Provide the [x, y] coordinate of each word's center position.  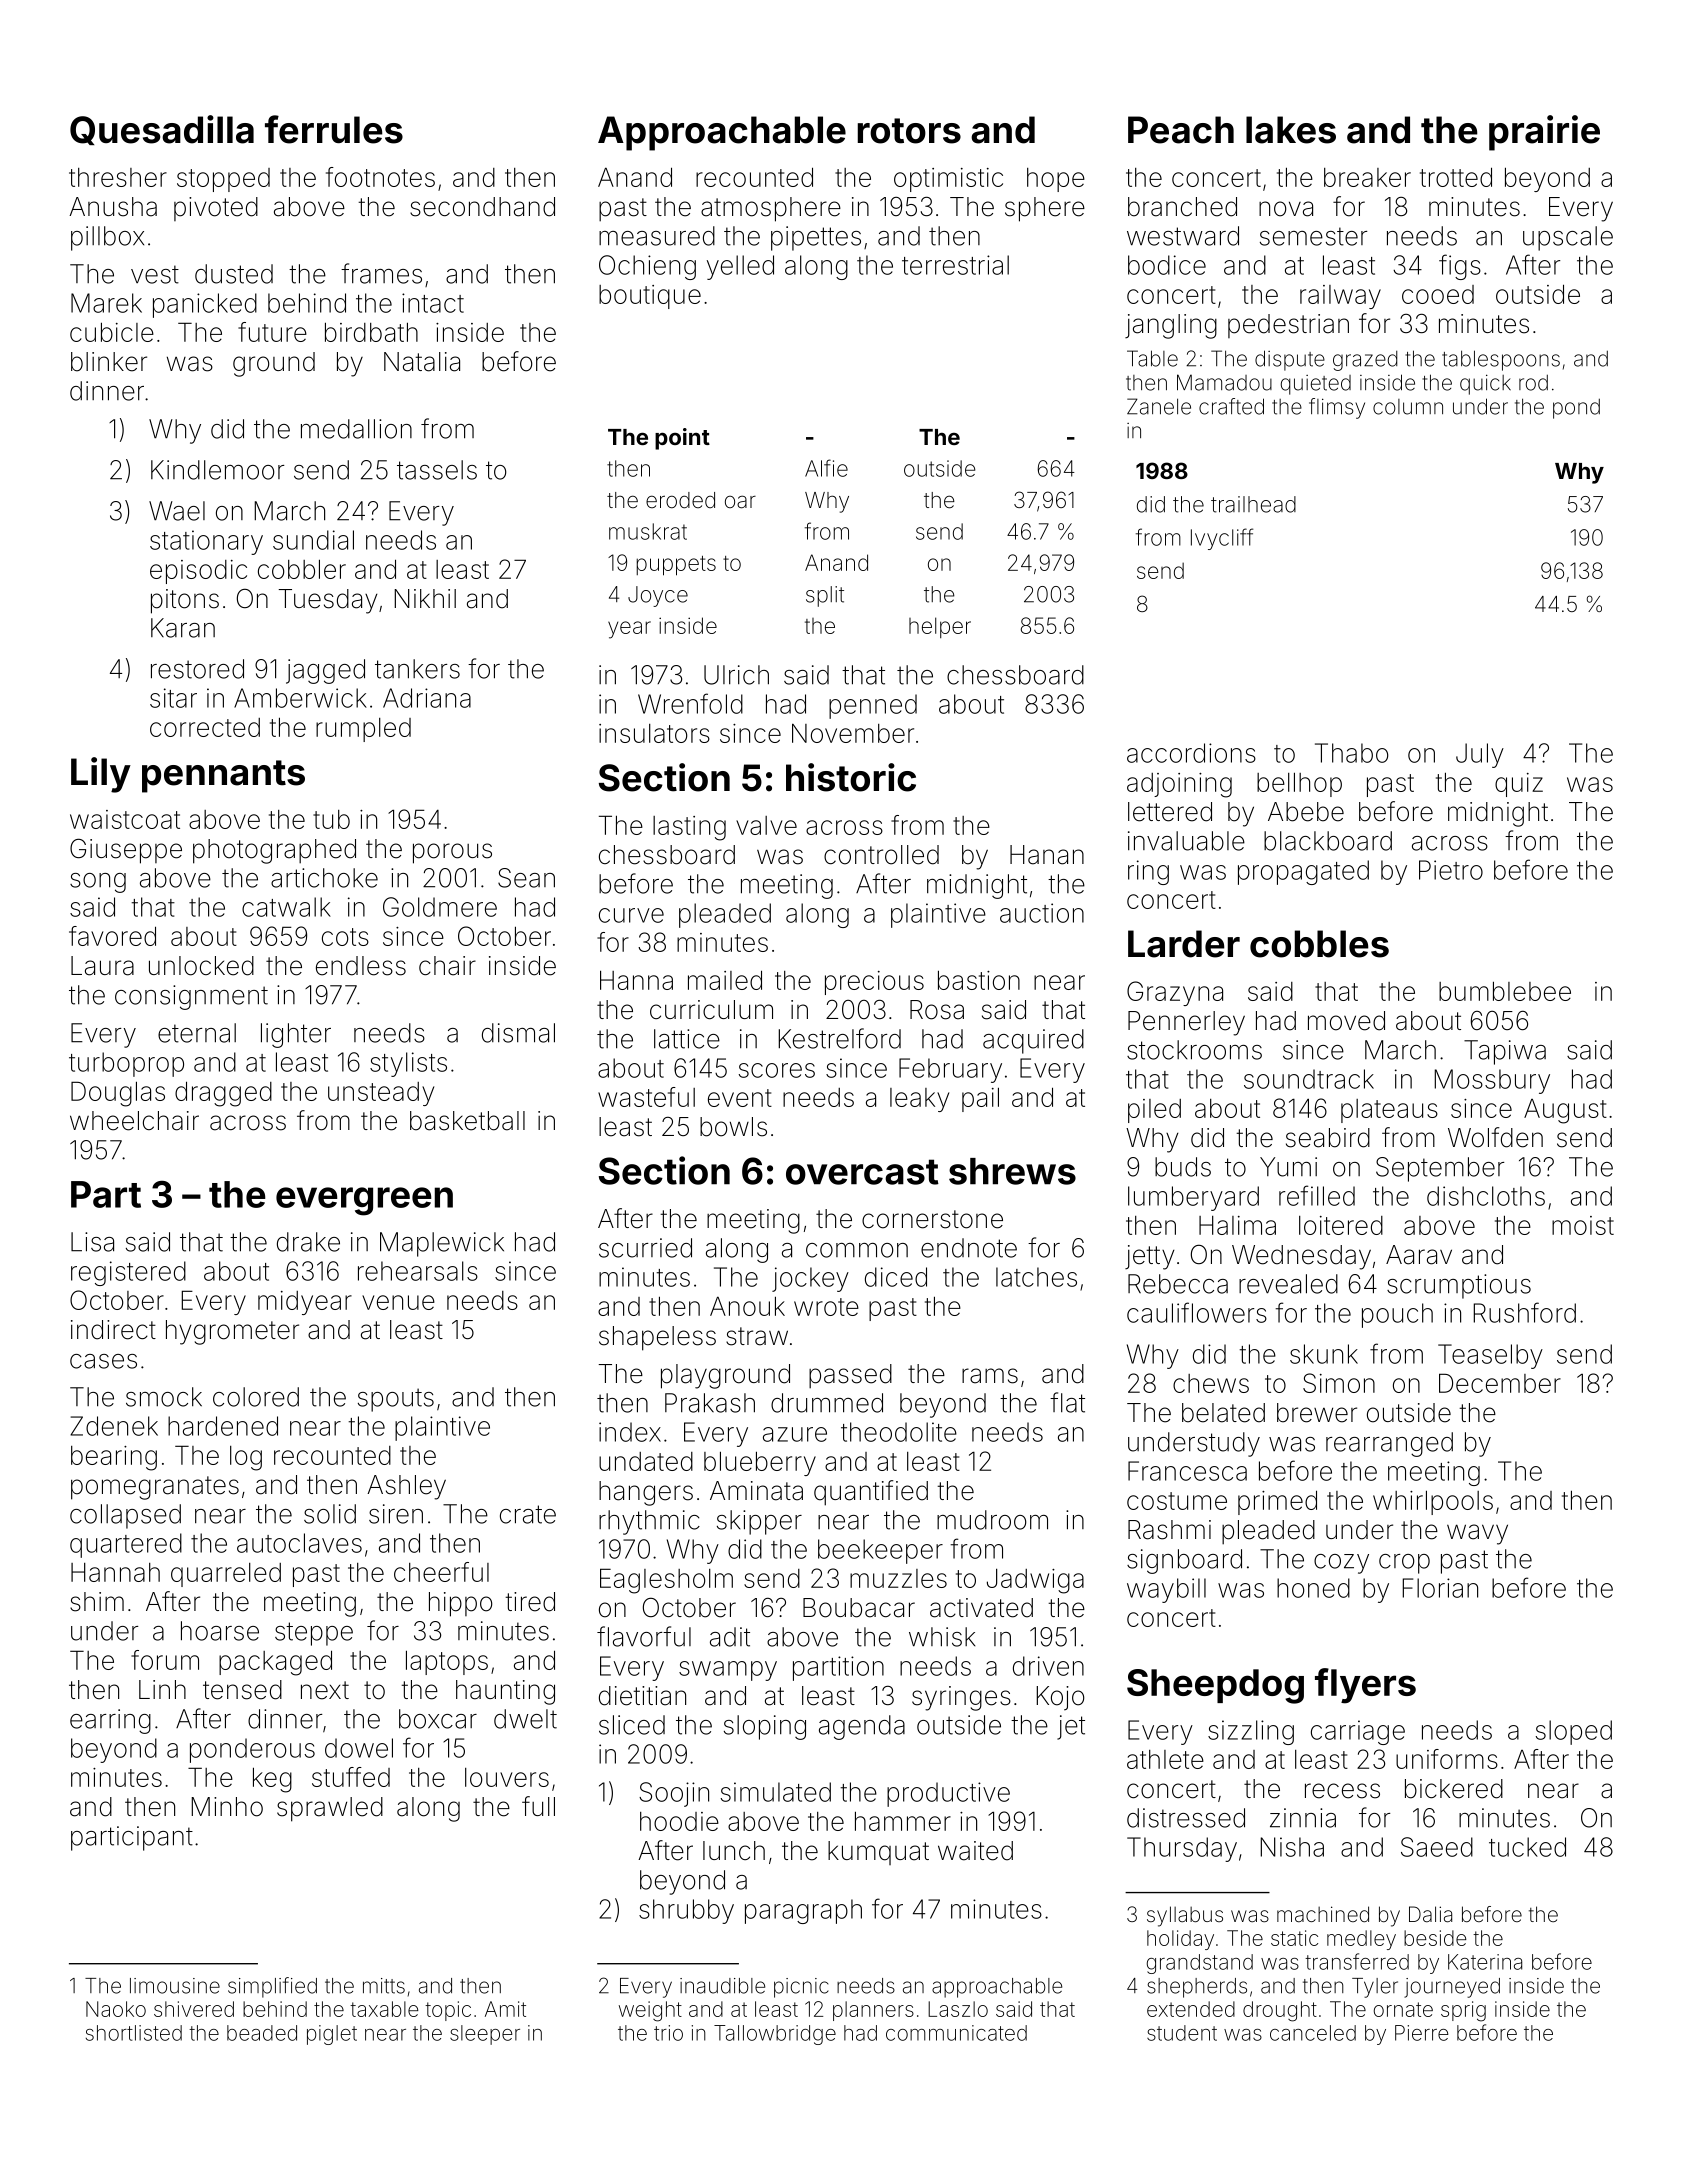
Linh [162, 1689]
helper [940, 627]
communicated [956, 2033]
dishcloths [1486, 1196]
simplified [272, 1987]
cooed [1438, 294]
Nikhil [425, 598]
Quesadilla [162, 130]
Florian [1440, 1588]
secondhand [482, 207]
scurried [645, 1248]
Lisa [92, 1242]
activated [981, 1608]
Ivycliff [1222, 539]
